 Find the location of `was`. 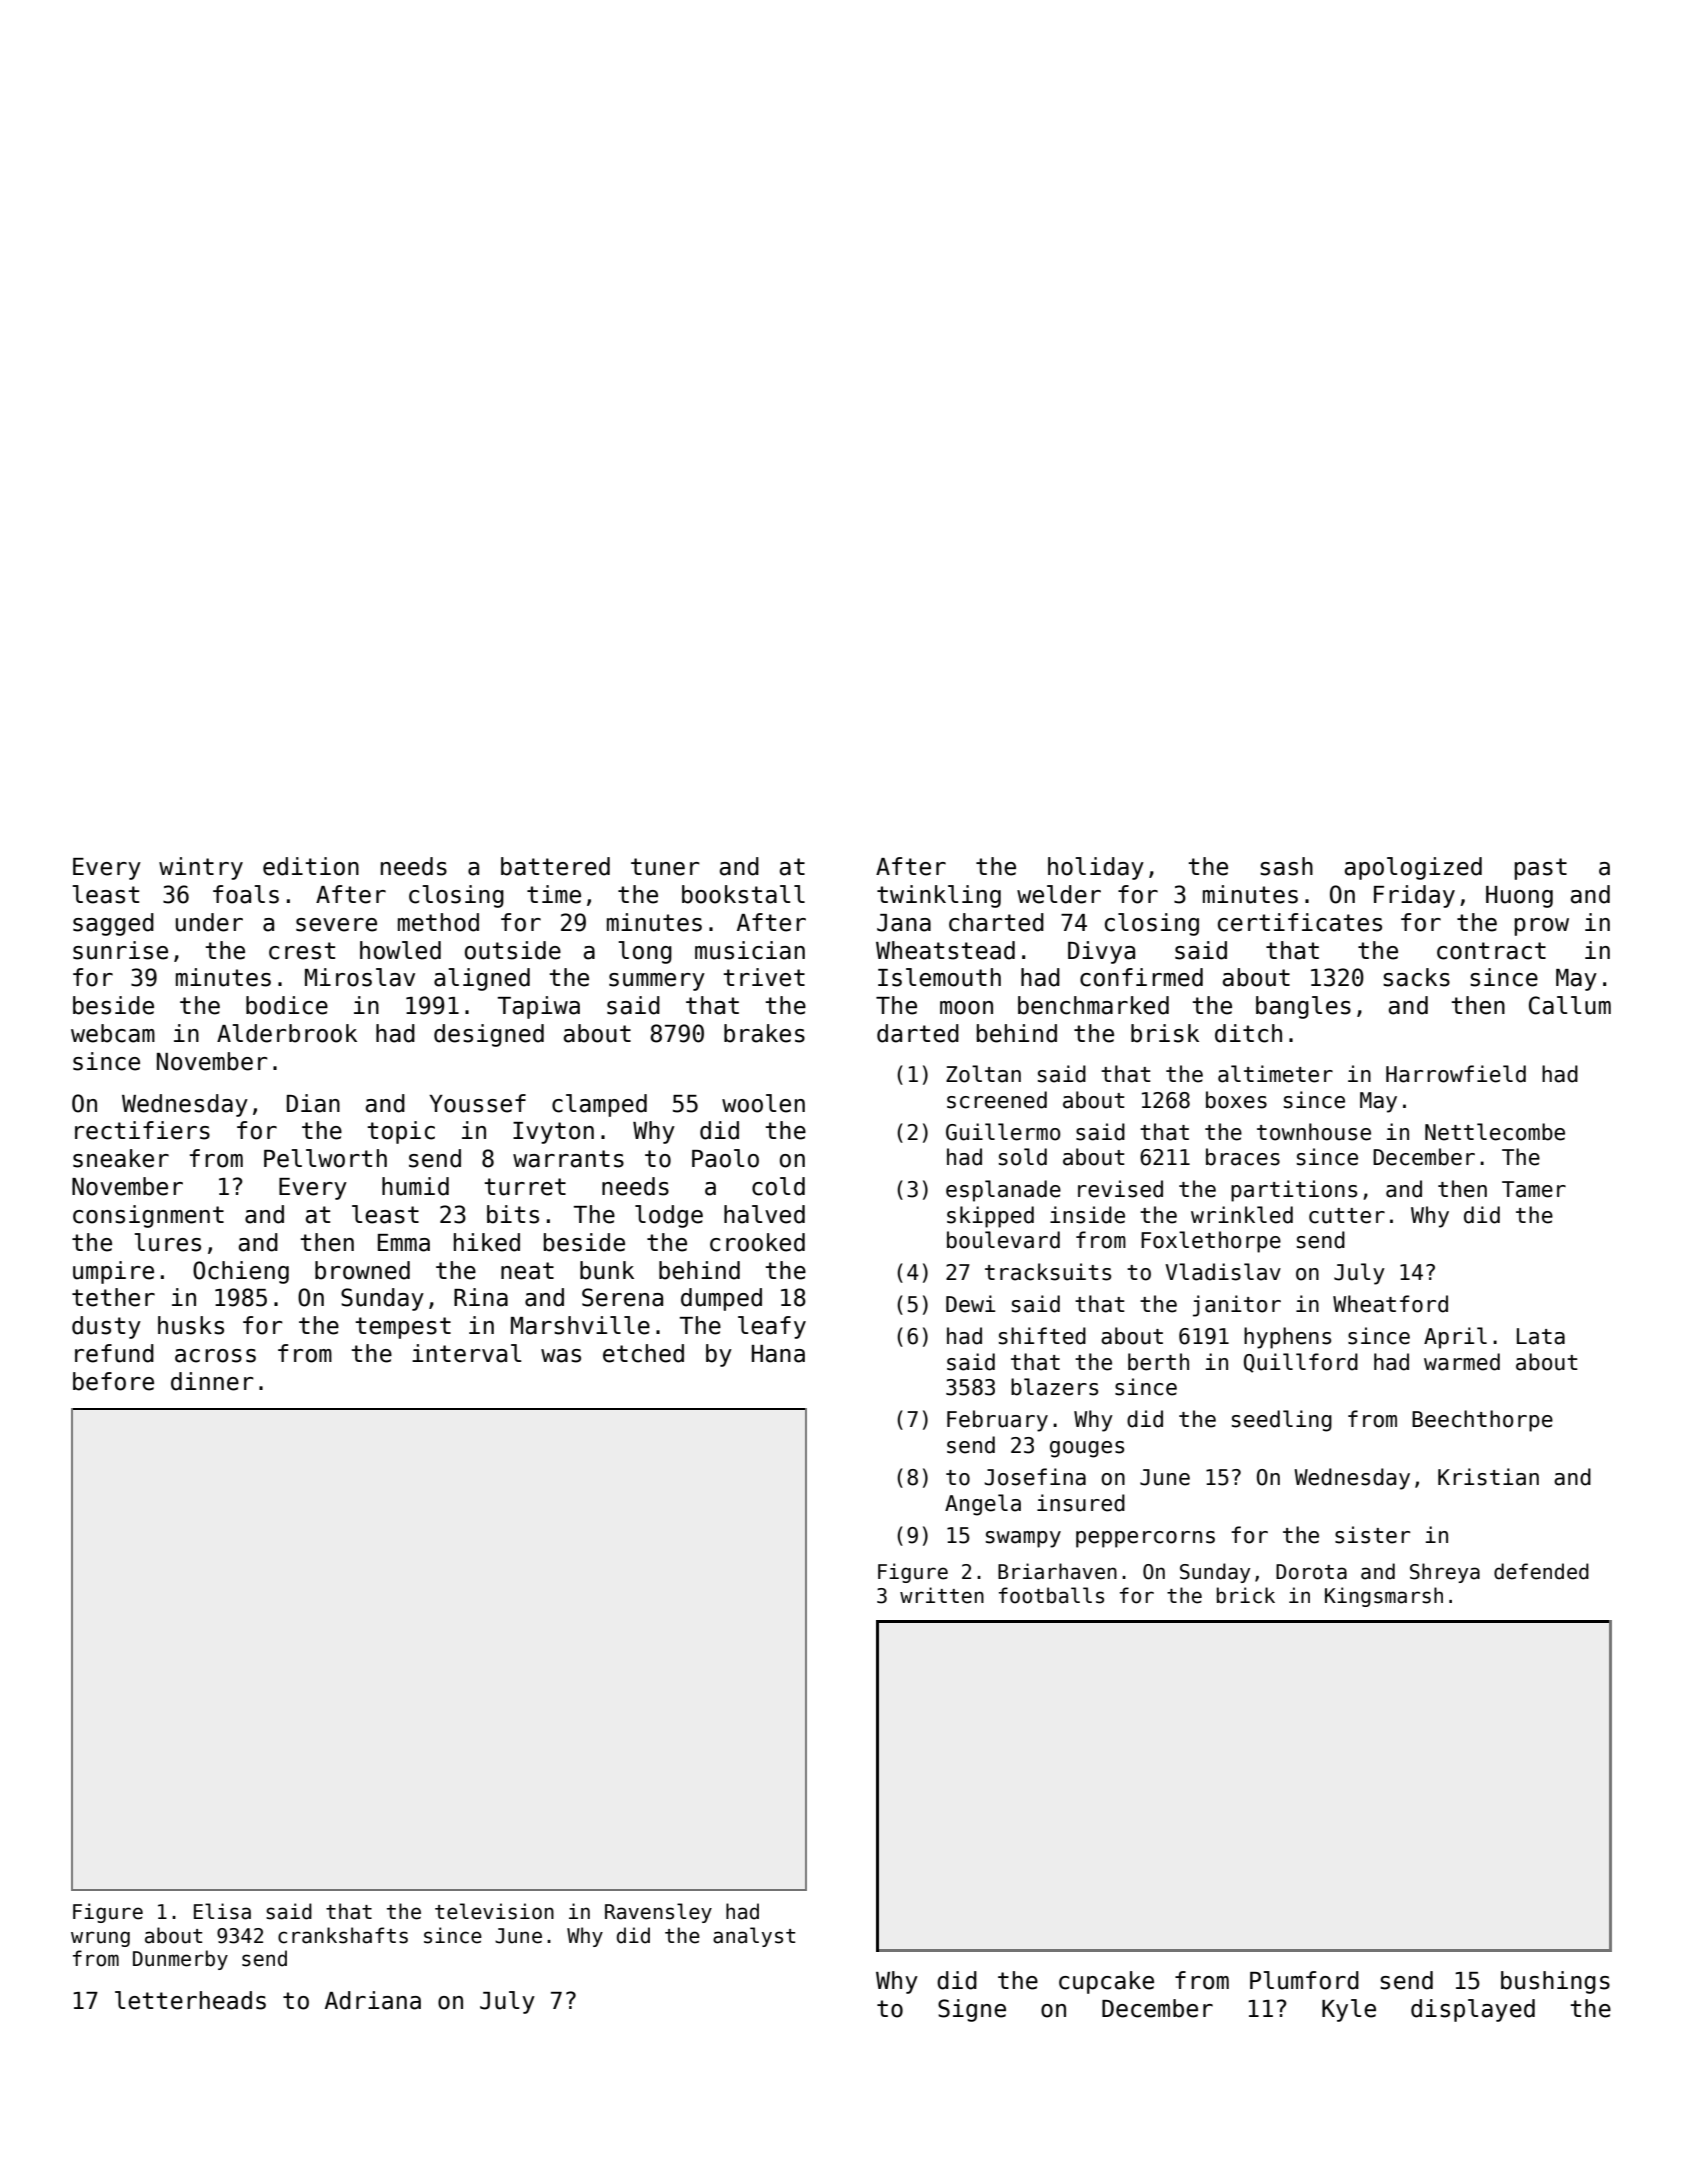

was is located at coordinates (561, 1356).
